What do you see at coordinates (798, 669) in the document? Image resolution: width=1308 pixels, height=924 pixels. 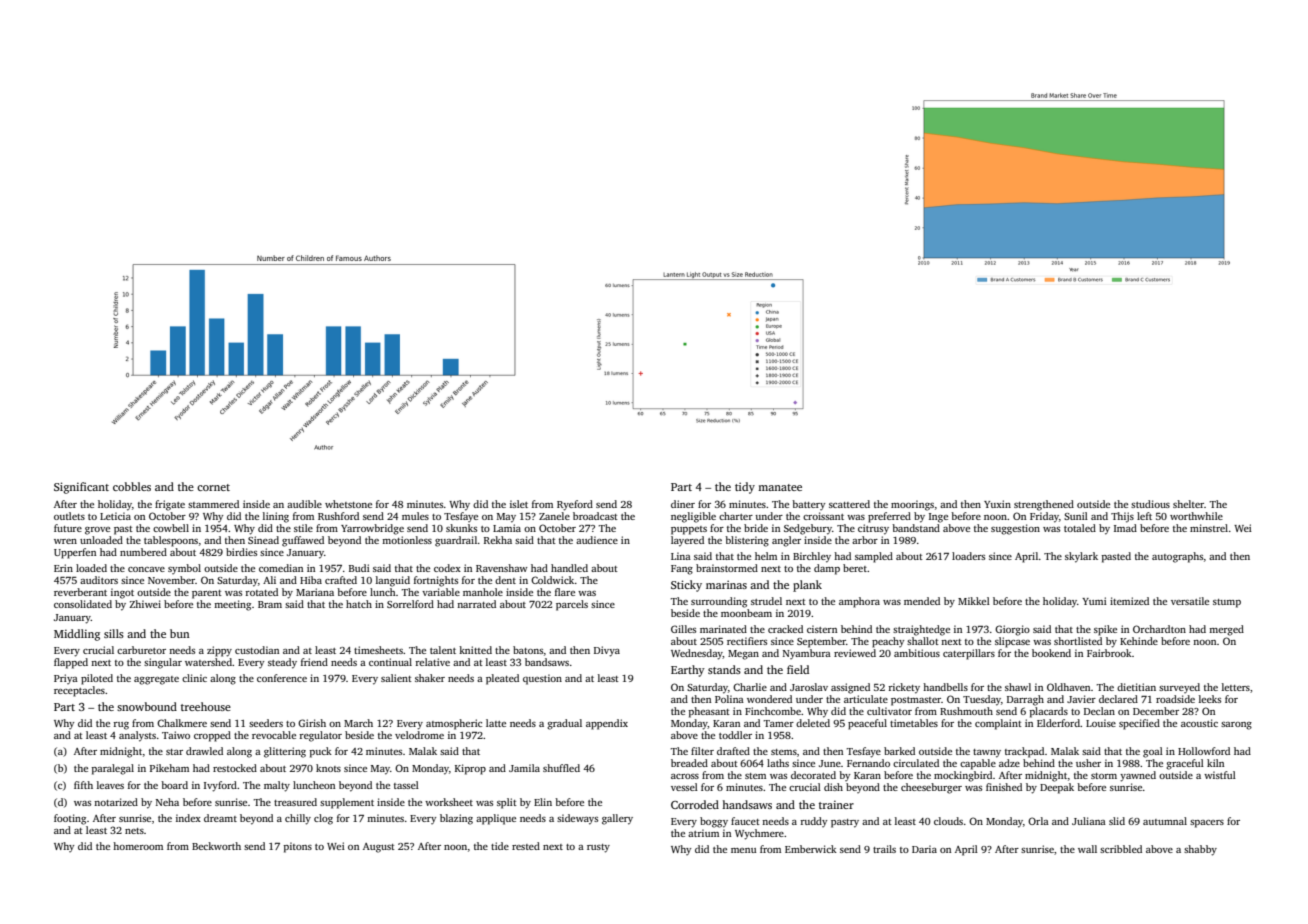 I see `field` at bounding box center [798, 669].
